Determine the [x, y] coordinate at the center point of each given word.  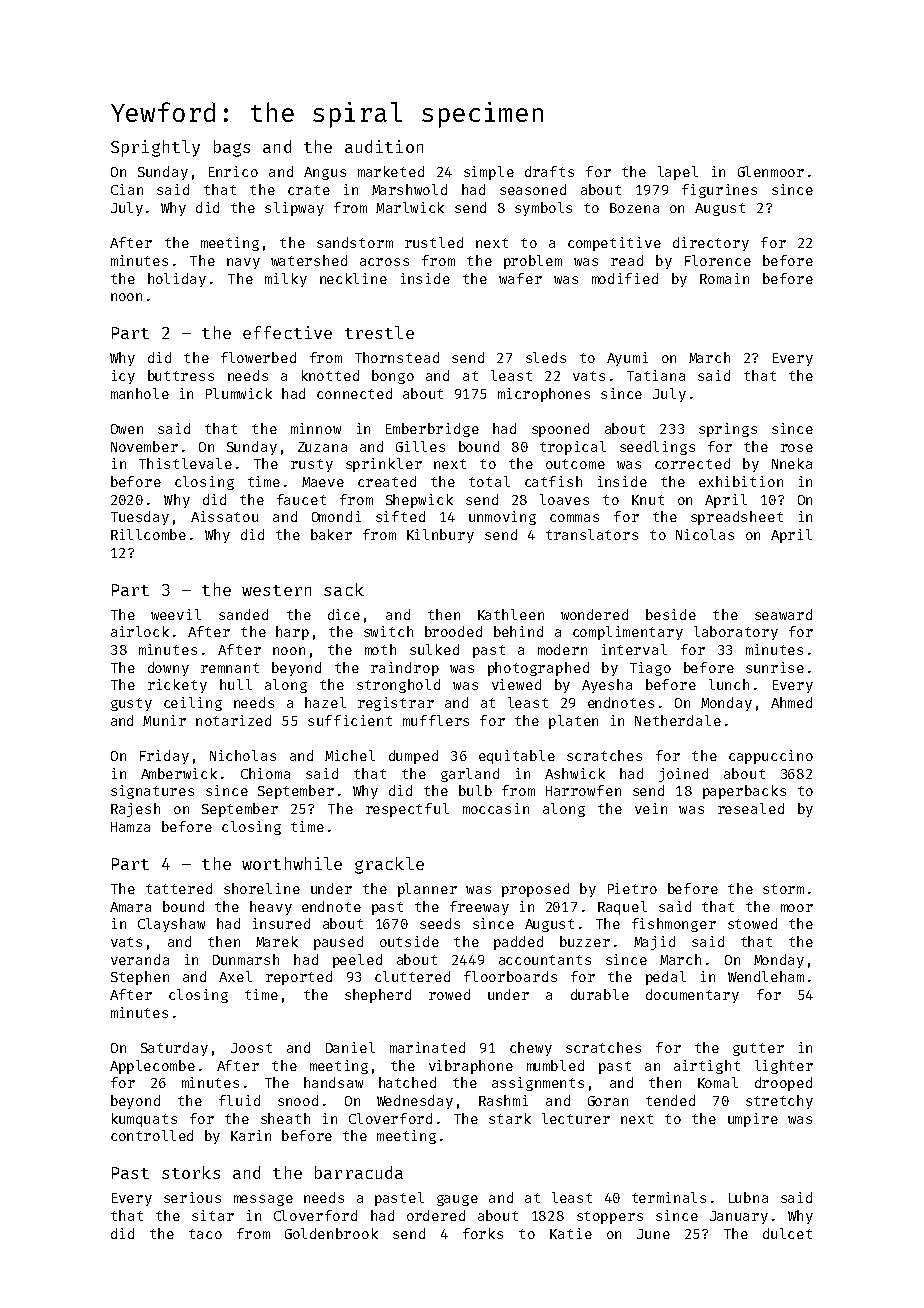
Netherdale [678, 720]
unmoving [502, 518]
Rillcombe [148, 534]
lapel [678, 173]
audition [384, 146]
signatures [152, 792]
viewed [516, 684]
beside [671, 614]
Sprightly [155, 148]
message [263, 1200]
